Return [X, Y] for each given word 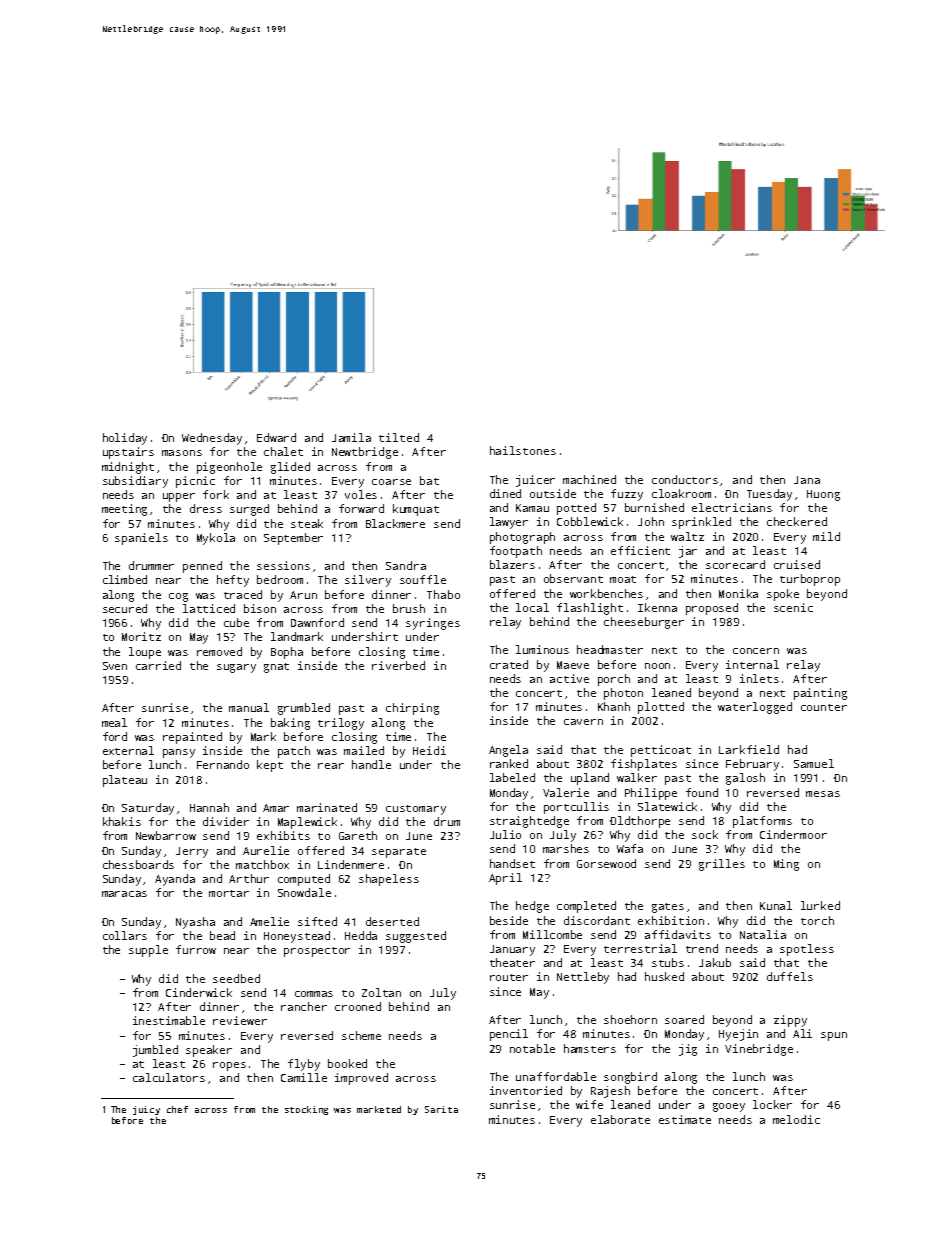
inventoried [526, 1090]
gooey [729, 1107]
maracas [124, 894]
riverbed [398, 665]
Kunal [776, 905]
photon [623, 694]
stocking [306, 1110]
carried [158, 665]
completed [586, 907]
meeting [124, 510]
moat [623, 579]
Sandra [406, 565]
